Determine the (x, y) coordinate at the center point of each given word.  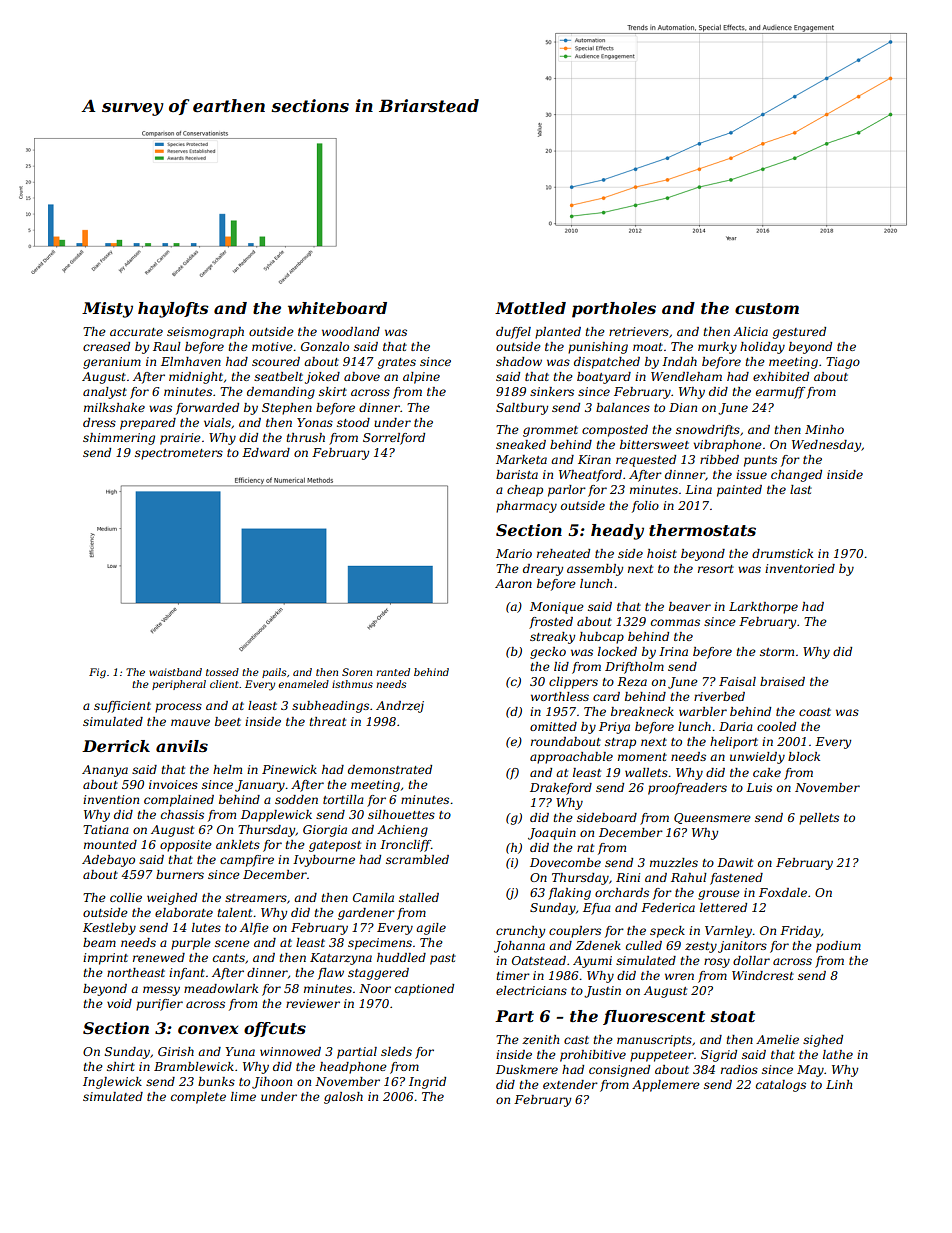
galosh (343, 1098)
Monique (557, 608)
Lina (698, 489)
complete (198, 1098)
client (224, 684)
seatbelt (278, 376)
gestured (799, 333)
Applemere (666, 1086)
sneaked (521, 444)
